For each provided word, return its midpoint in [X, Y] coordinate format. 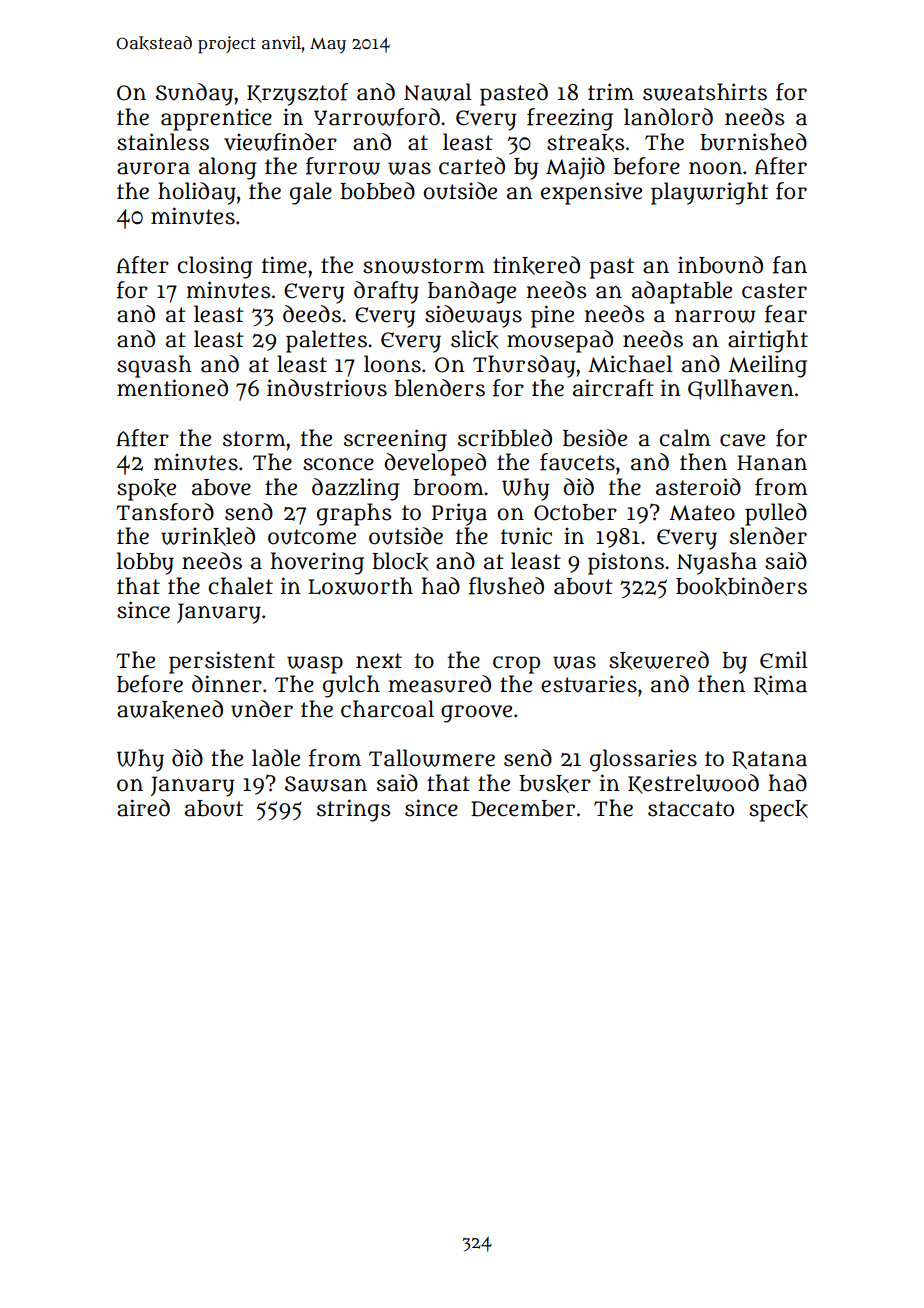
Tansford [165, 512]
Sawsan [326, 784]
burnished [753, 142]
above [221, 487]
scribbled [505, 438]
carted [472, 166]
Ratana [769, 760]
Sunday [194, 94]
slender [768, 536]
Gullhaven [741, 389]
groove [476, 714]
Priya [459, 514]
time [284, 265]
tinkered [536, 265]
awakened [170, 709]
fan [790, 265]
